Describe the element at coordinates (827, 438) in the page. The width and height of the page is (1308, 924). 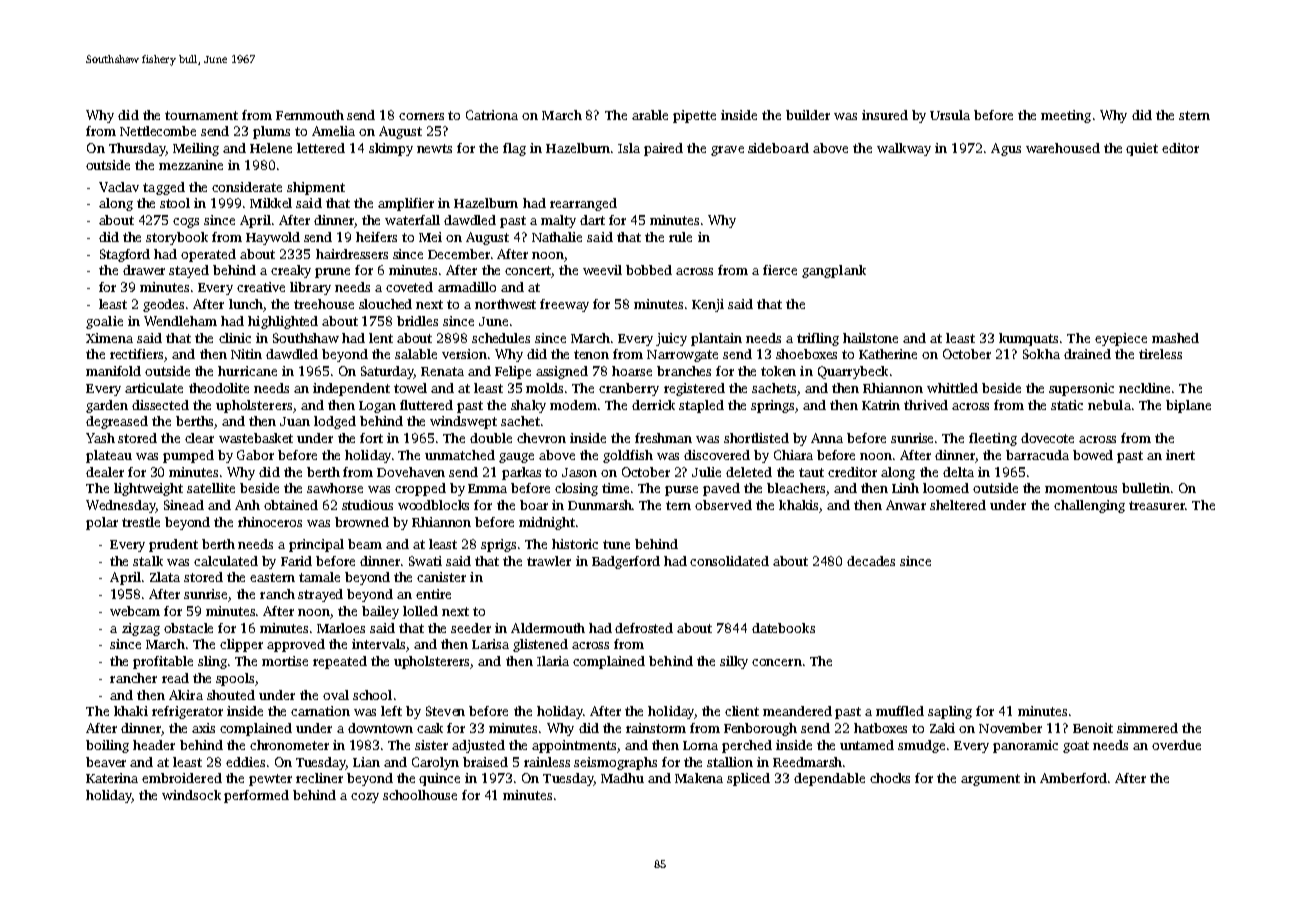
I see `Anna` at that location.
